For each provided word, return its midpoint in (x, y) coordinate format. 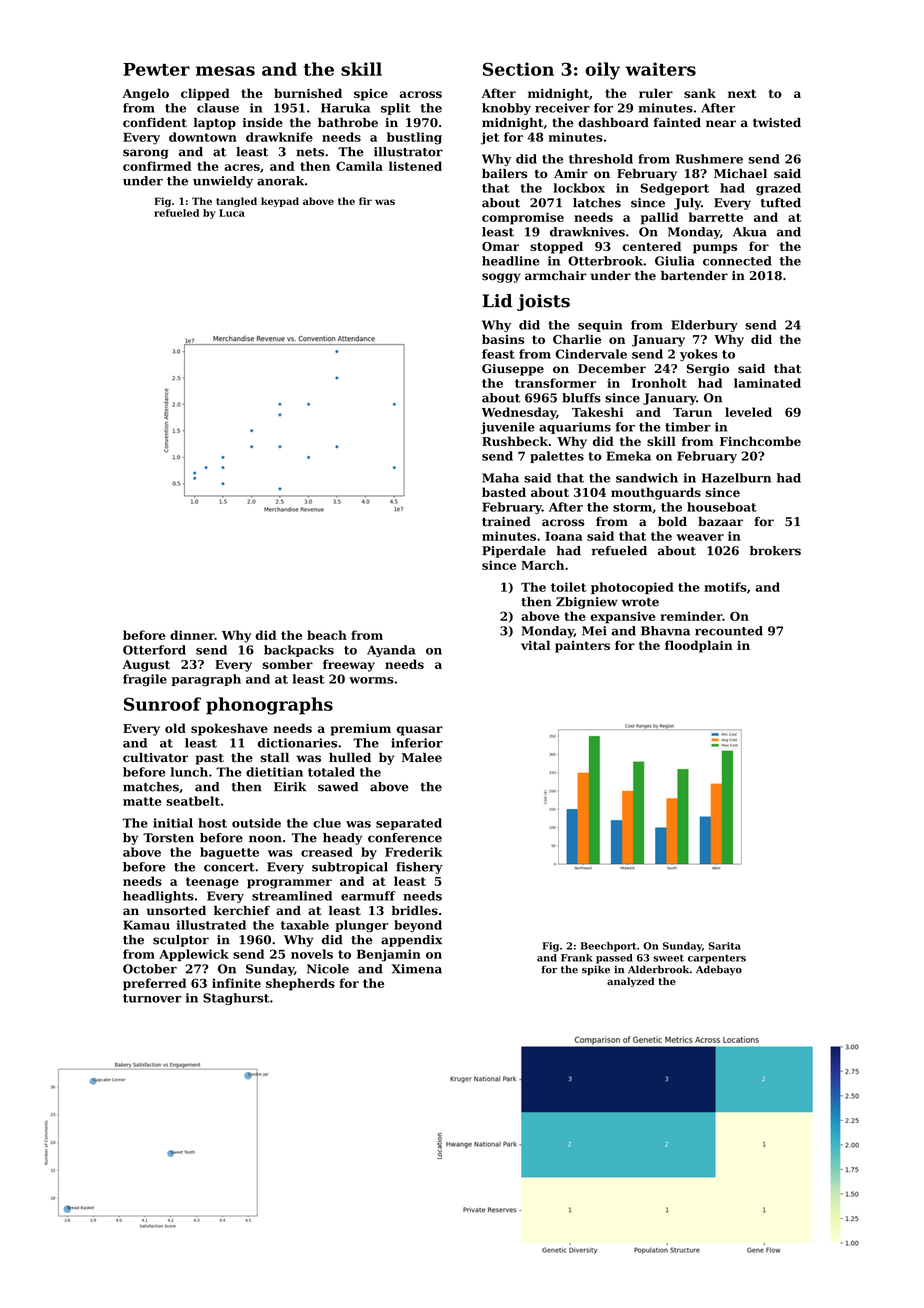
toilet (569, 587)
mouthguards (656, 493)
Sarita (725, 946)
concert (229, 867)
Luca (232, 213)
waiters (660, 69)
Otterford (154, 650)
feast (498, 354)
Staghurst (236, 999)
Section (518, 69)
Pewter (156, 69)
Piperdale (514, 552)
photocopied (632, 588)
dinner (192, 635)
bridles (415, 911)
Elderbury (704, 326)
